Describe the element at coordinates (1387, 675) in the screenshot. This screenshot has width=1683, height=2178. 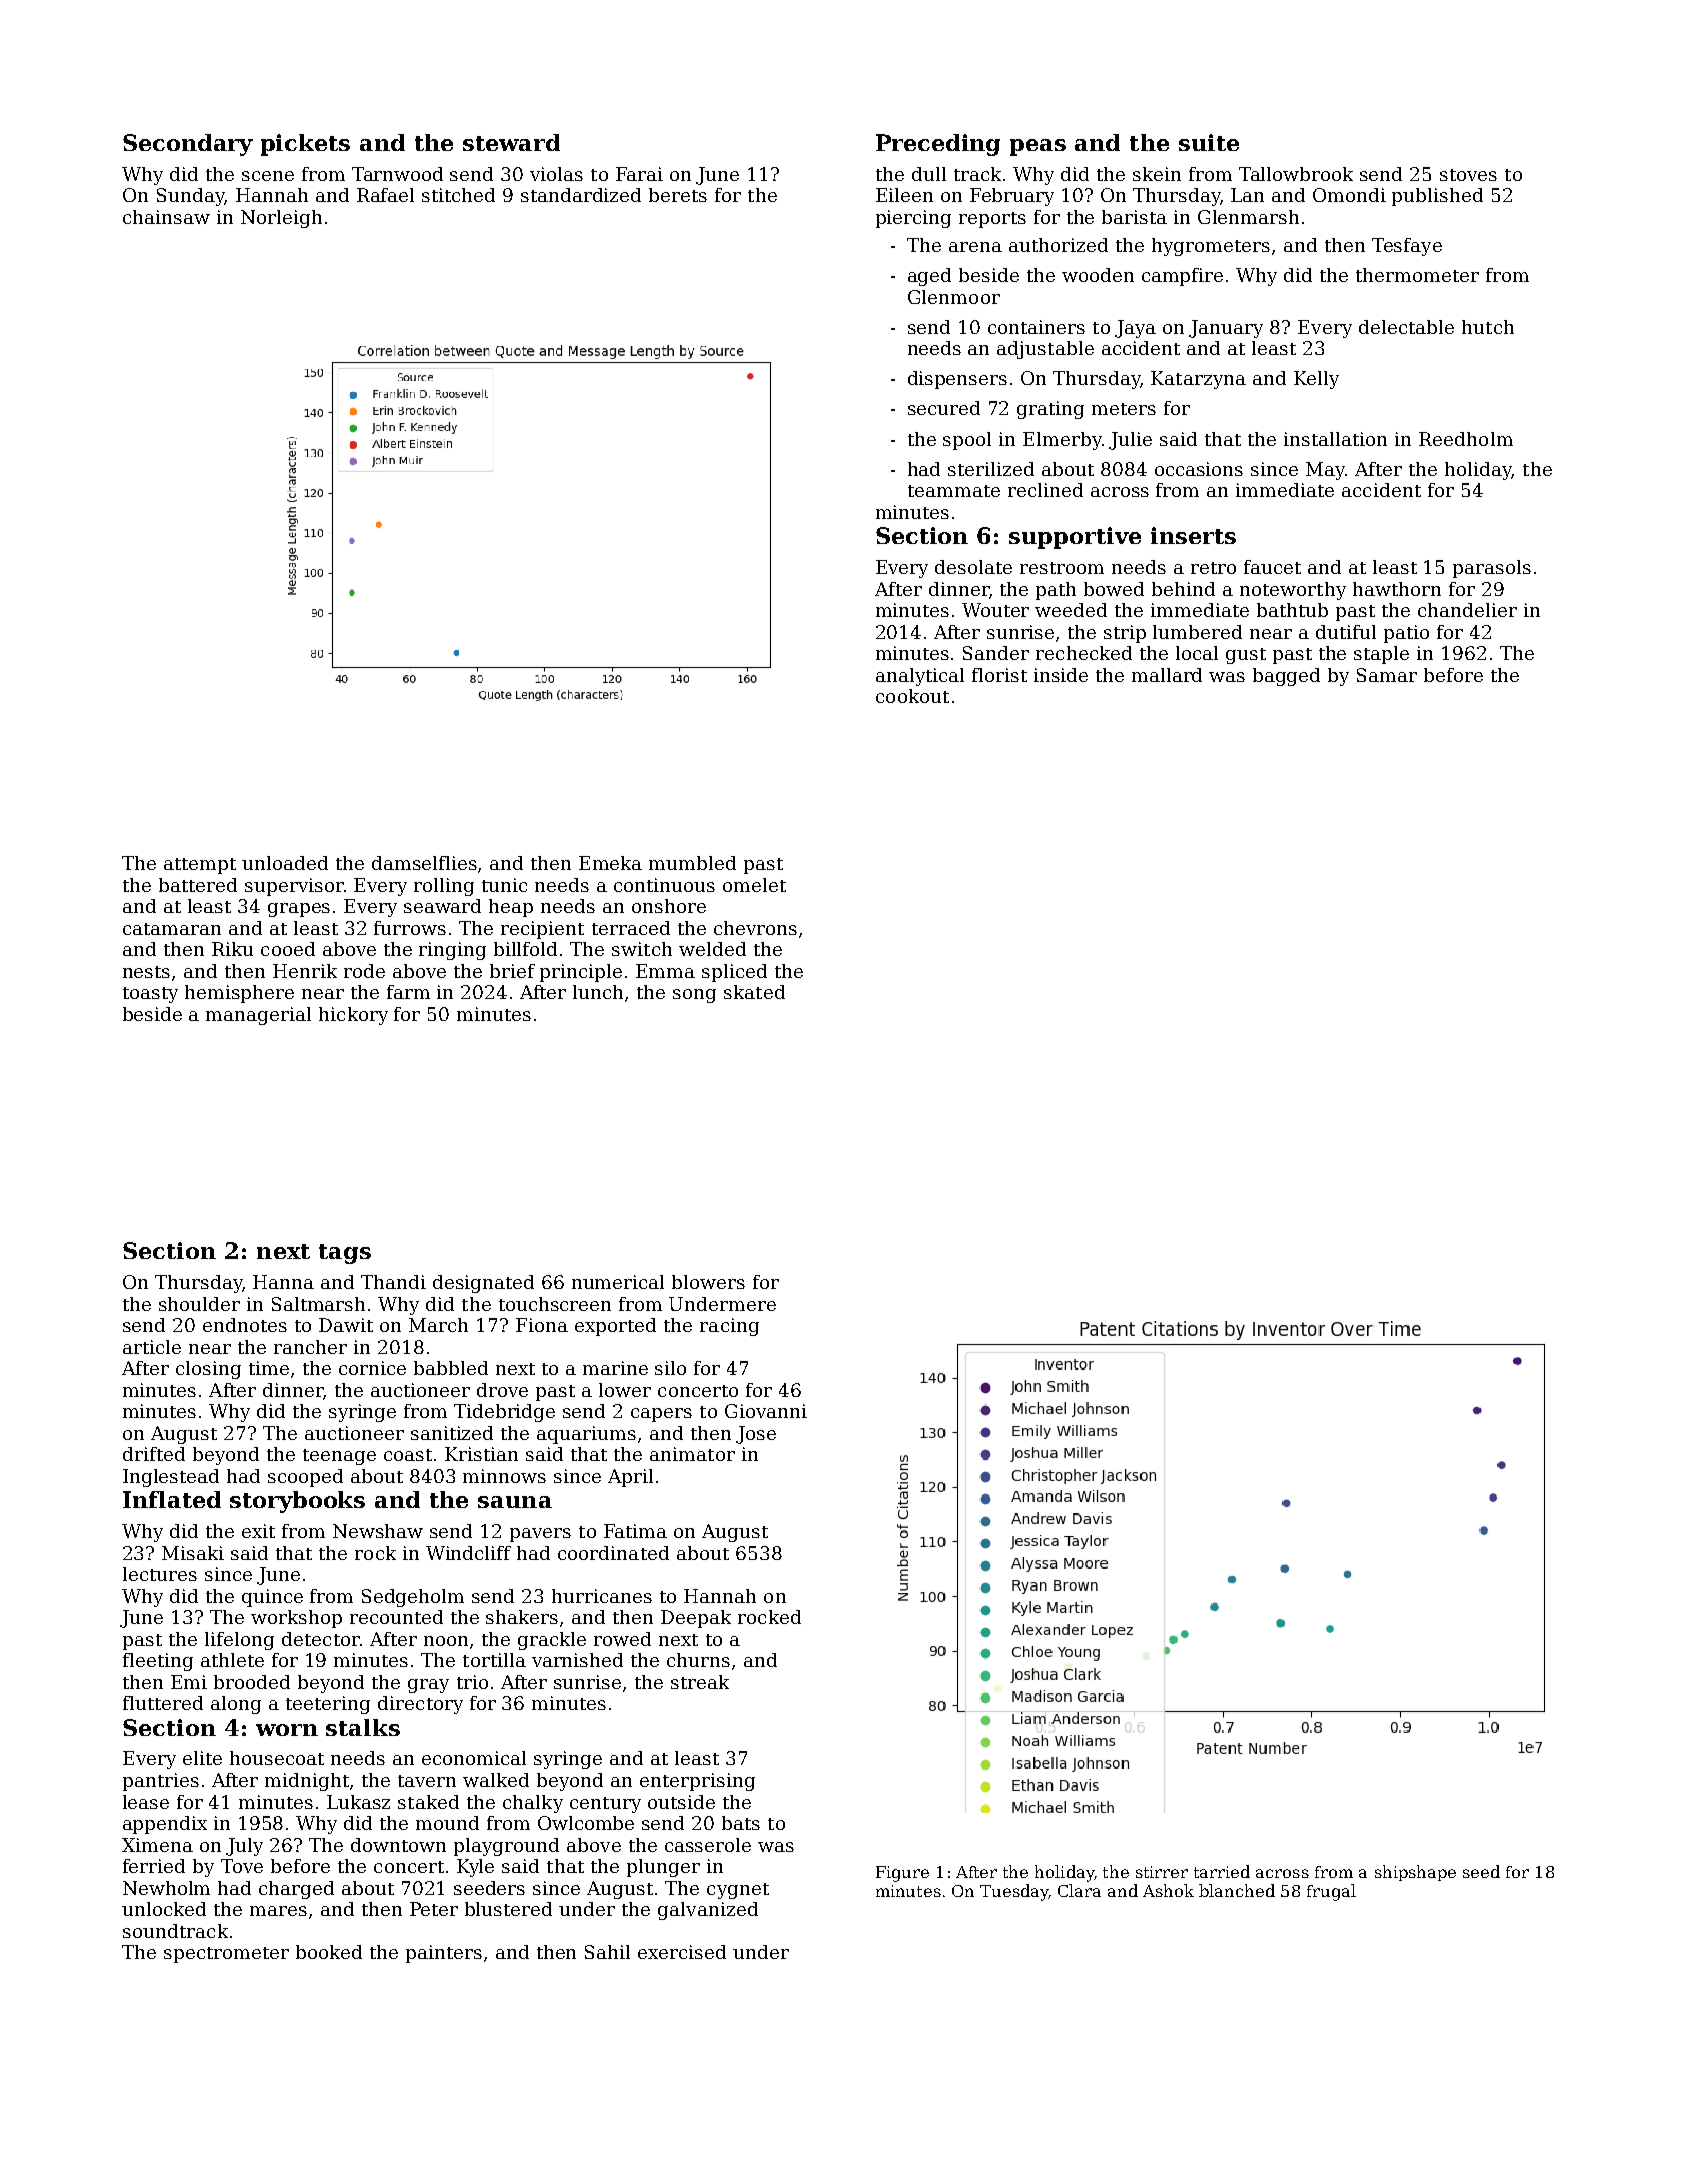
I see `Samar` at that location.
